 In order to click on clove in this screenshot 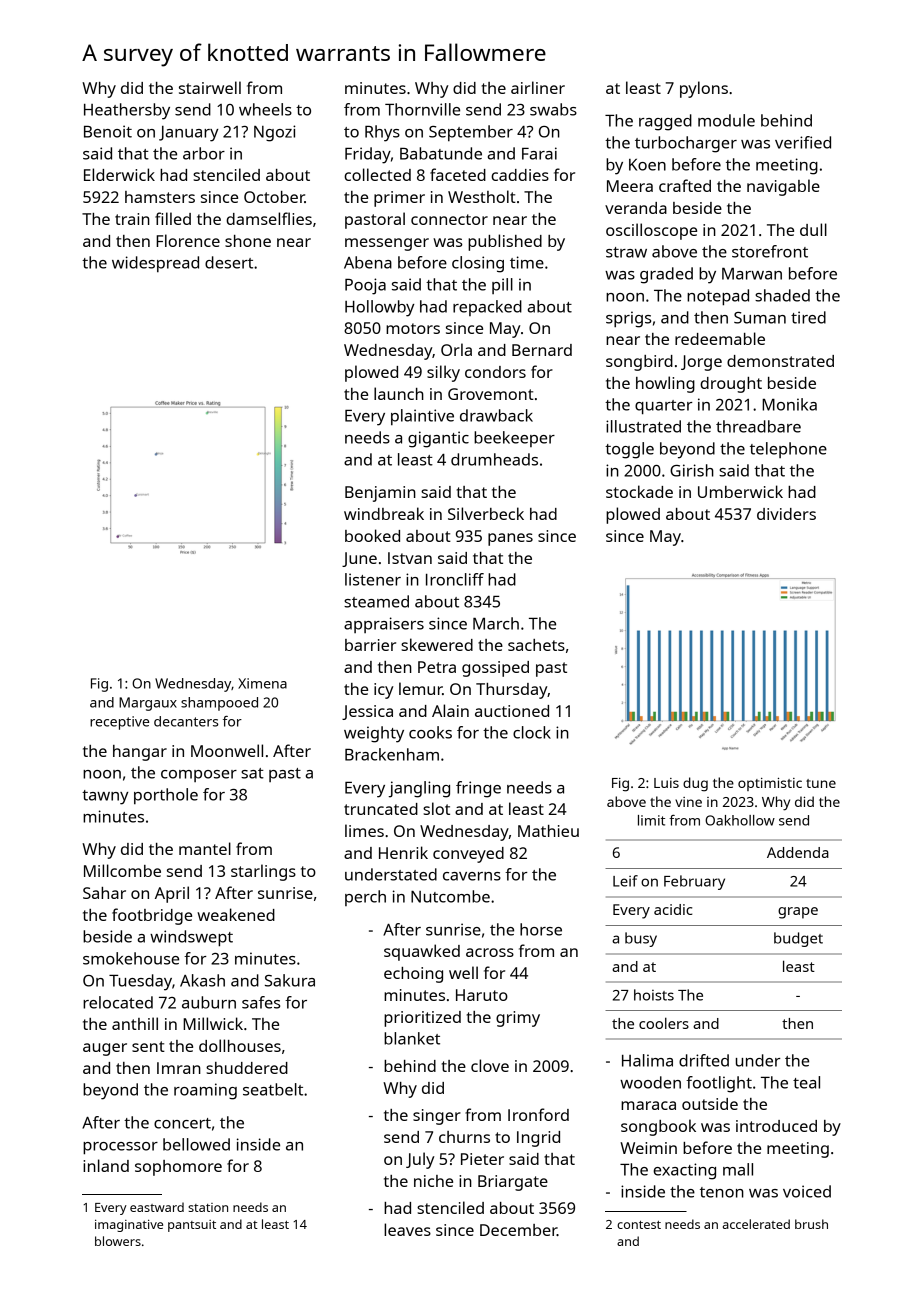, I will do `click(490, 1065)`.
